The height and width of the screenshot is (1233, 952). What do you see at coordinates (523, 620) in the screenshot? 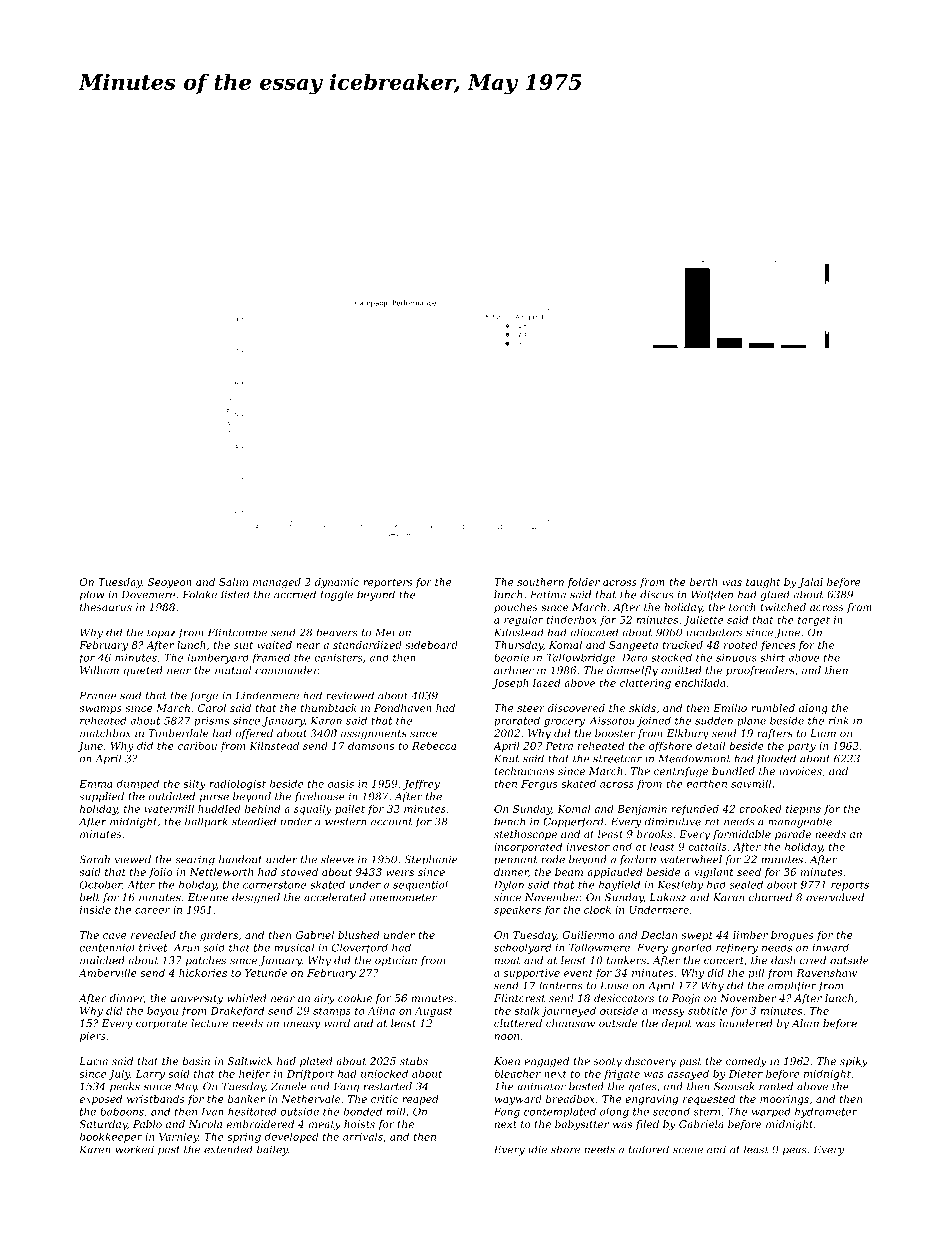
I see `regular` at bounding box center [523, 620].
